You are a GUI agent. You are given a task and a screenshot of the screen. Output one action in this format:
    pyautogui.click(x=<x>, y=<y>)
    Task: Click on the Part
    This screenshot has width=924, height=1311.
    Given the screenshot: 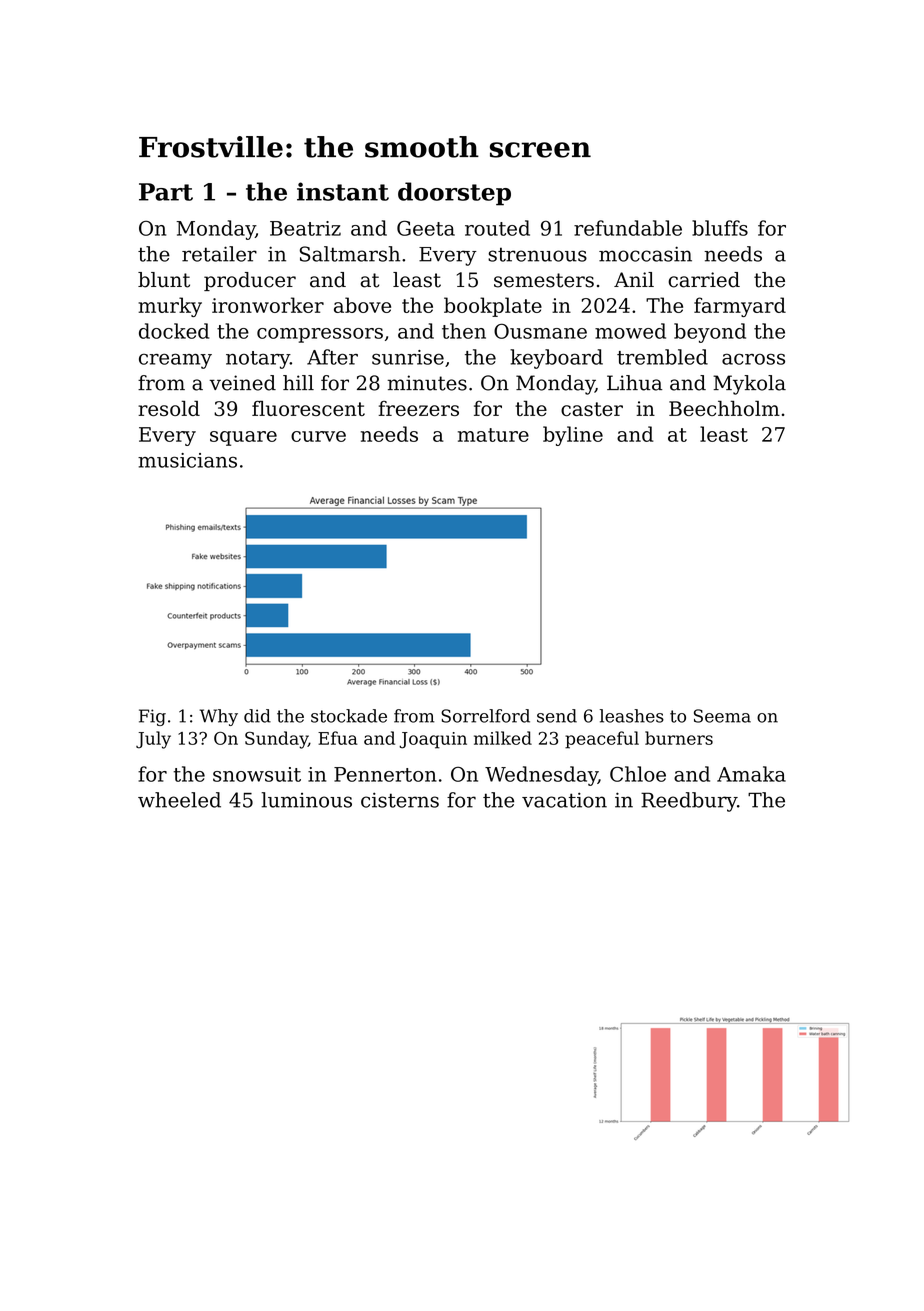 What is the action you would take?
    pyautogui.click(x=166, y=192)
